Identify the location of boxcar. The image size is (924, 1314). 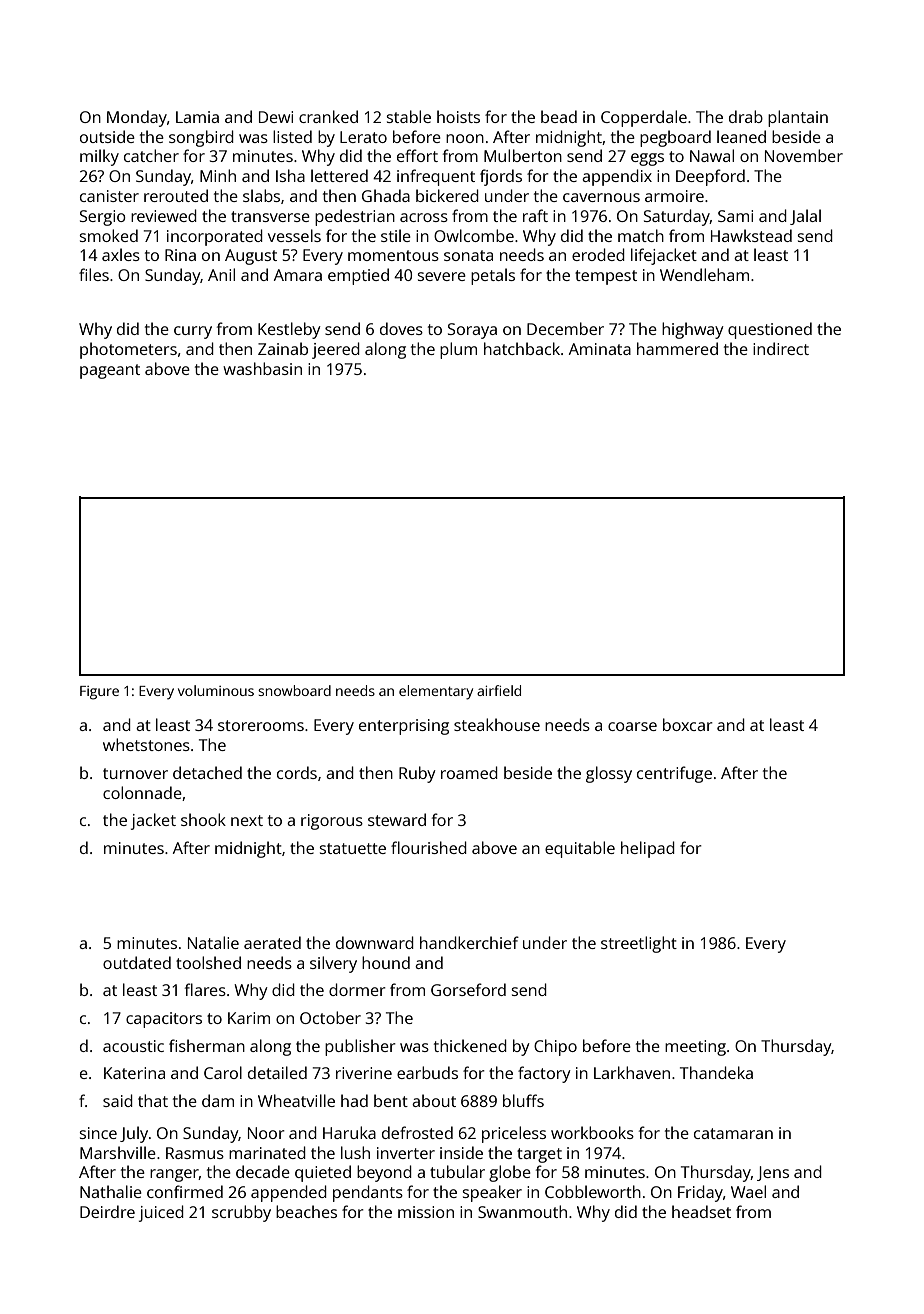
(688, 724).
